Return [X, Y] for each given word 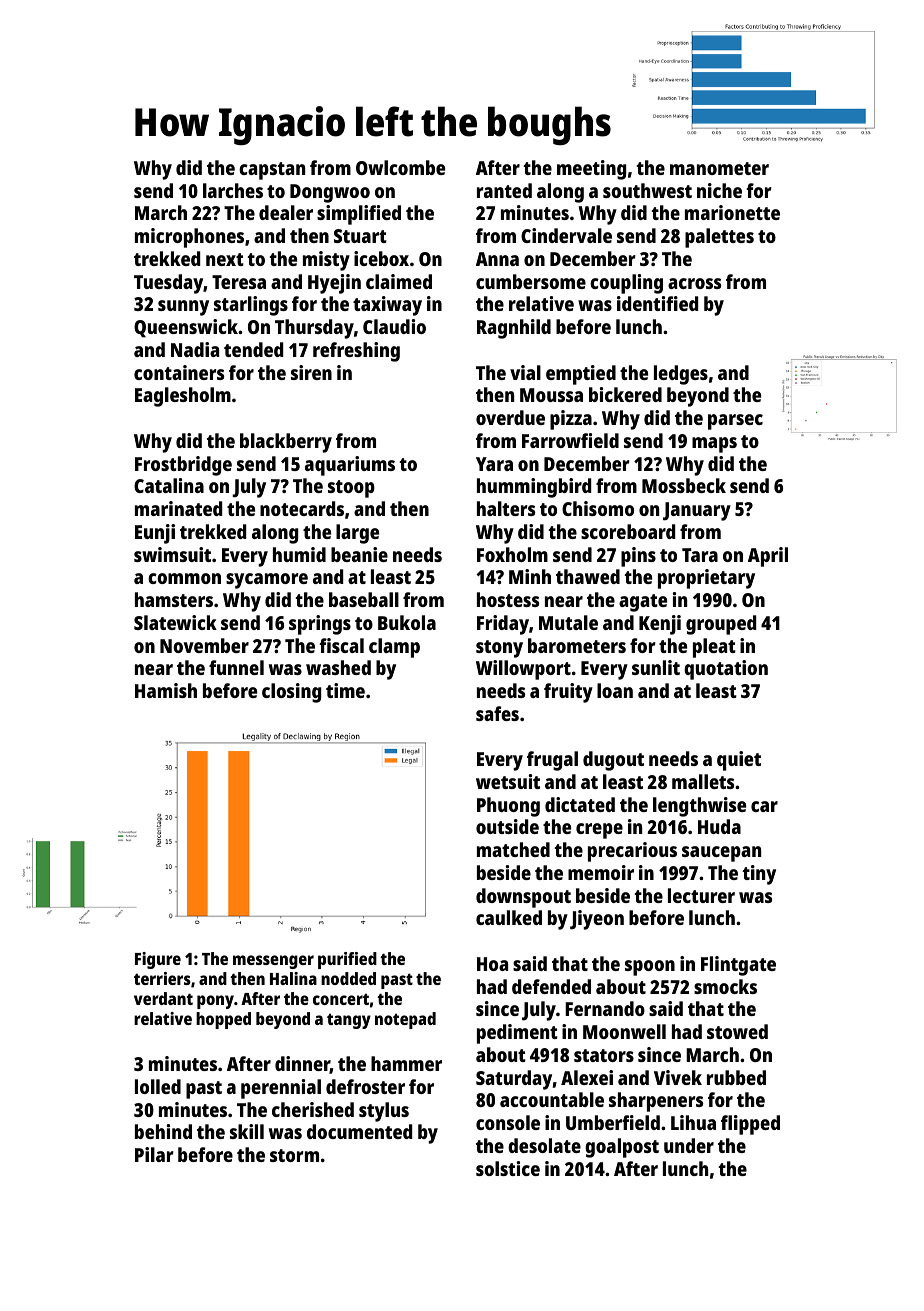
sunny [183, 308]
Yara [494, 464]
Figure [158, 960]
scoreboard [628, 531]
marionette [732, 212]
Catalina [169, 485]
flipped [750, 1125]
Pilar [154, 1154]
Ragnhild [514, 329]
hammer [406, 1063]
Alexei [587, 1077]
